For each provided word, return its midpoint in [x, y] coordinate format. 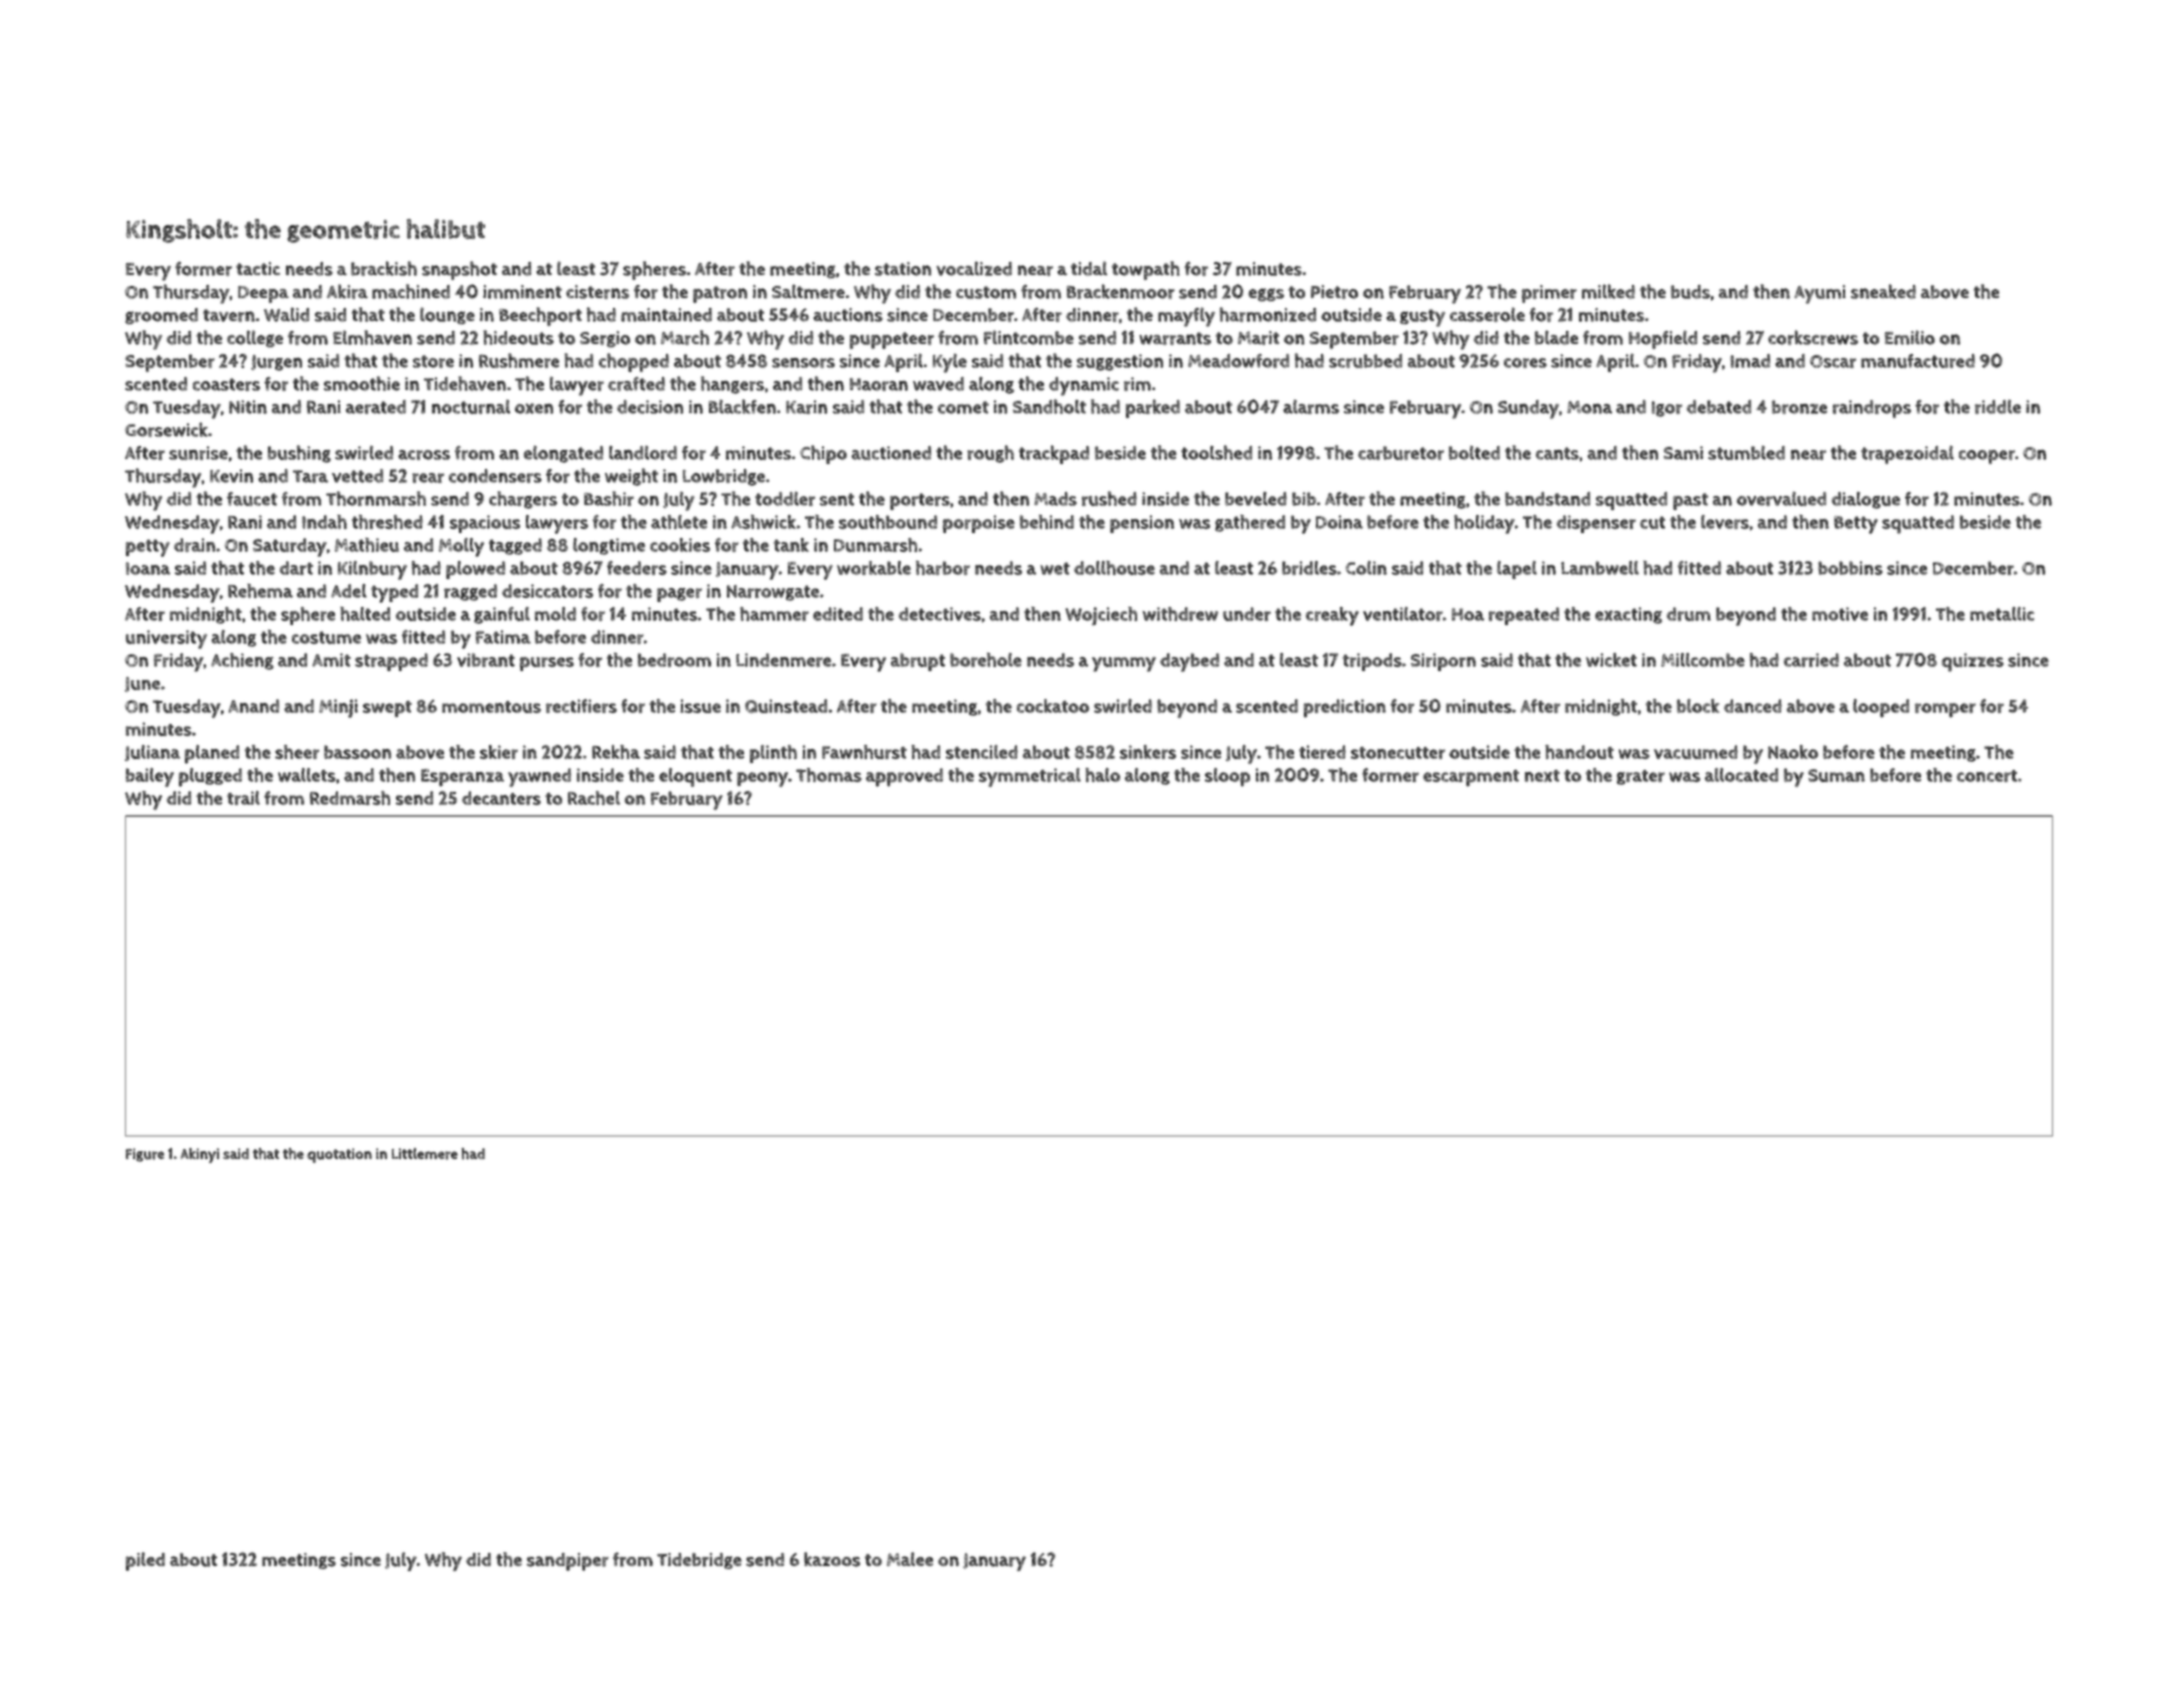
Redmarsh [350, 798]
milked [1608, 291]
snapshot [459, 270]
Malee [910, 1559]
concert [1987, 776]
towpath [1146, 270]
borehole [986, 659]
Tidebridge [699, 1561]
